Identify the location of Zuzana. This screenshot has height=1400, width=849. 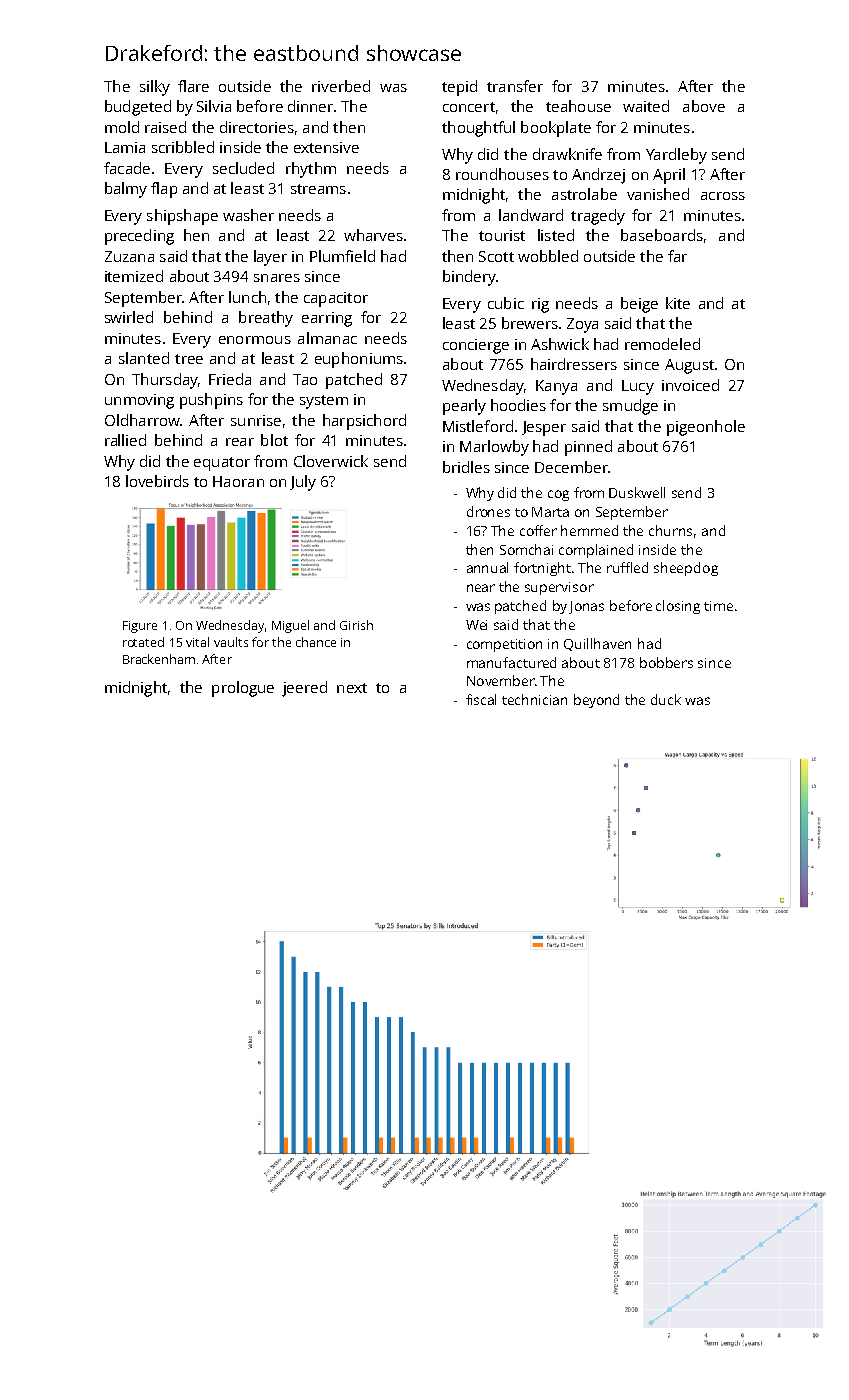
(129, 256).
